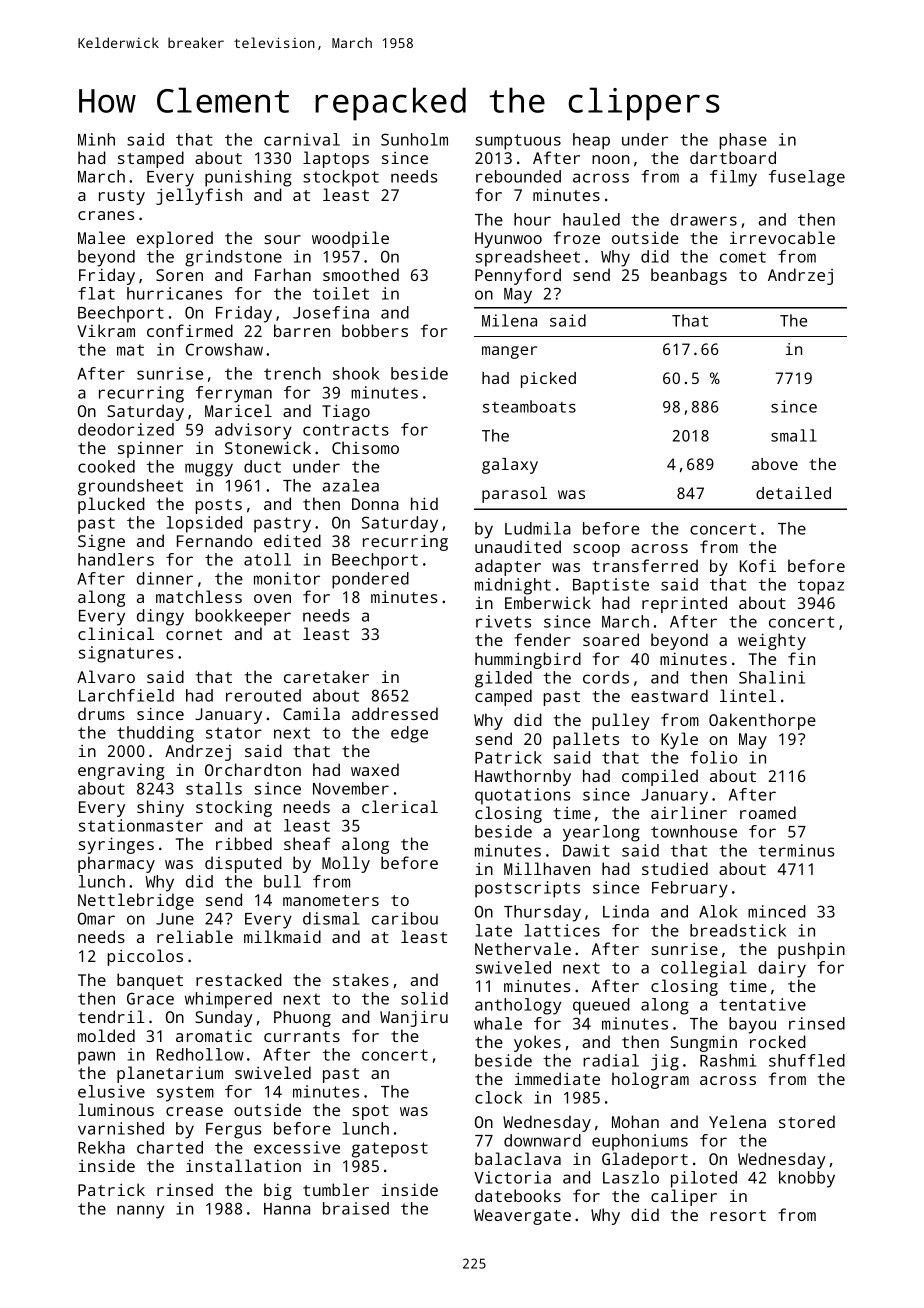 This screenshot has height=1308, width=924. Describe the element at coordinates (807, 178) in the screenshot. I see `fuselage` at that location.
